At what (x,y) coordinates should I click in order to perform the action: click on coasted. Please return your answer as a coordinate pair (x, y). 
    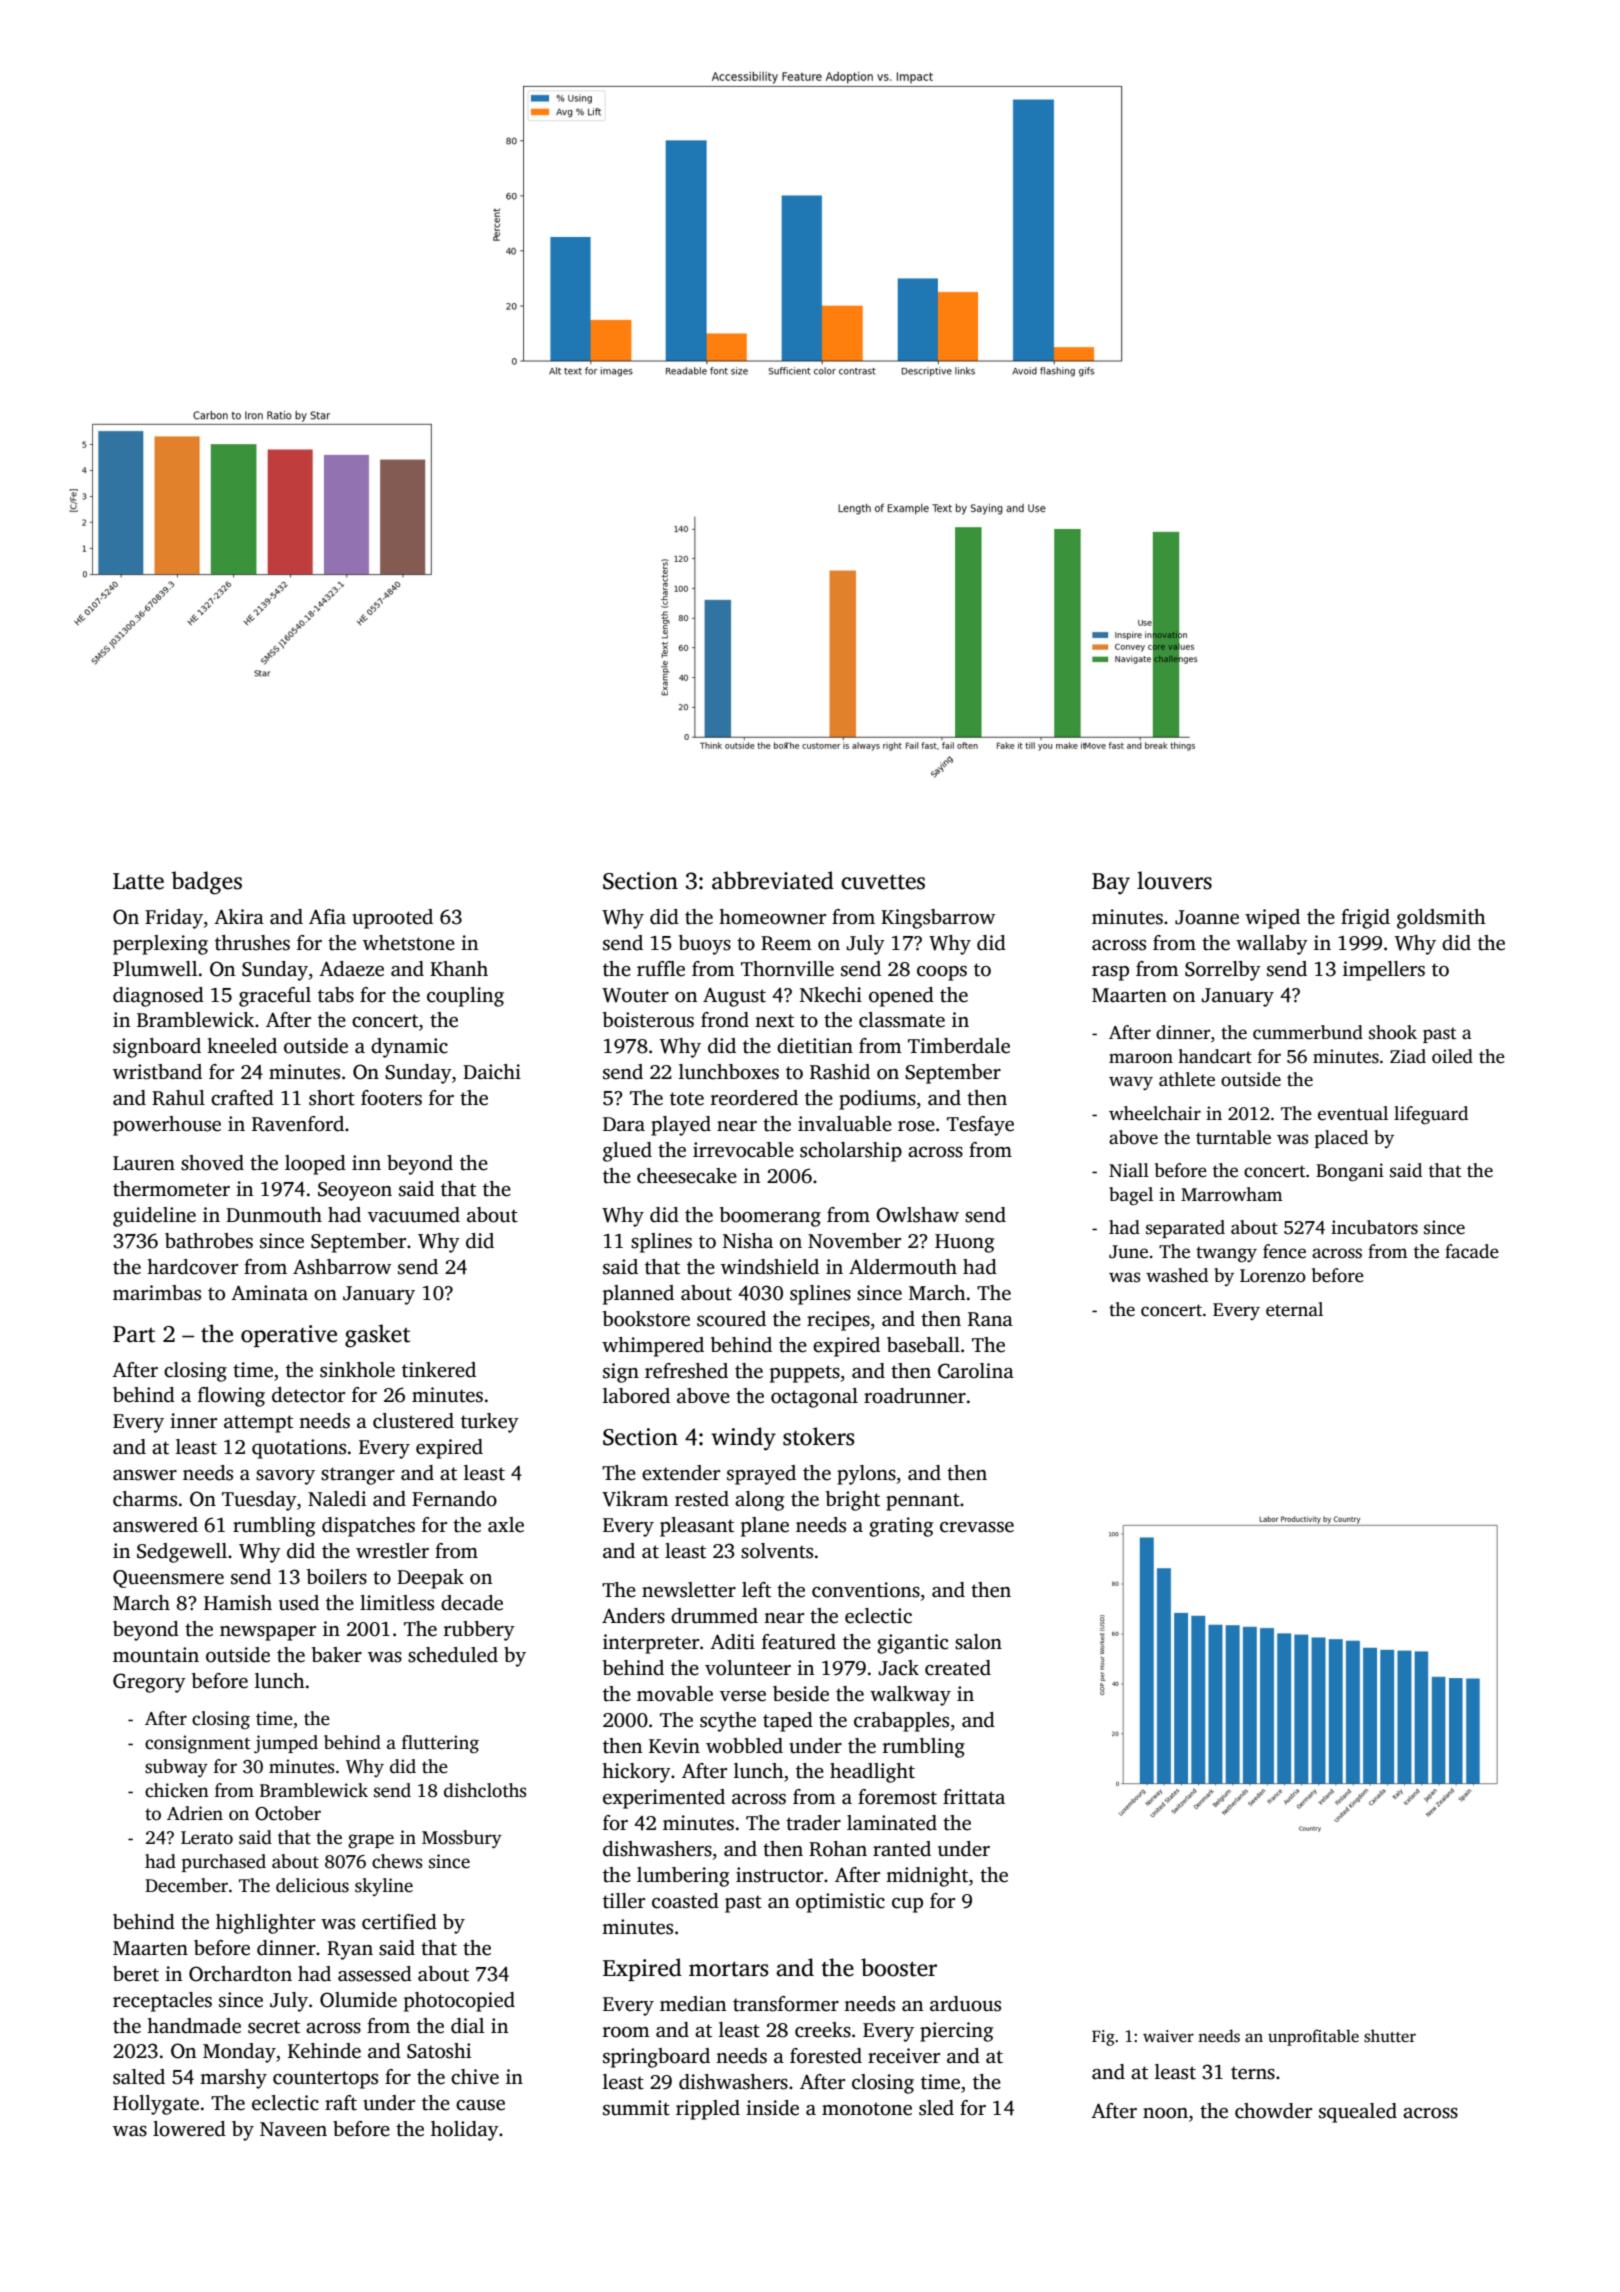
    Looking at the image, I should click on (685, 1901).
